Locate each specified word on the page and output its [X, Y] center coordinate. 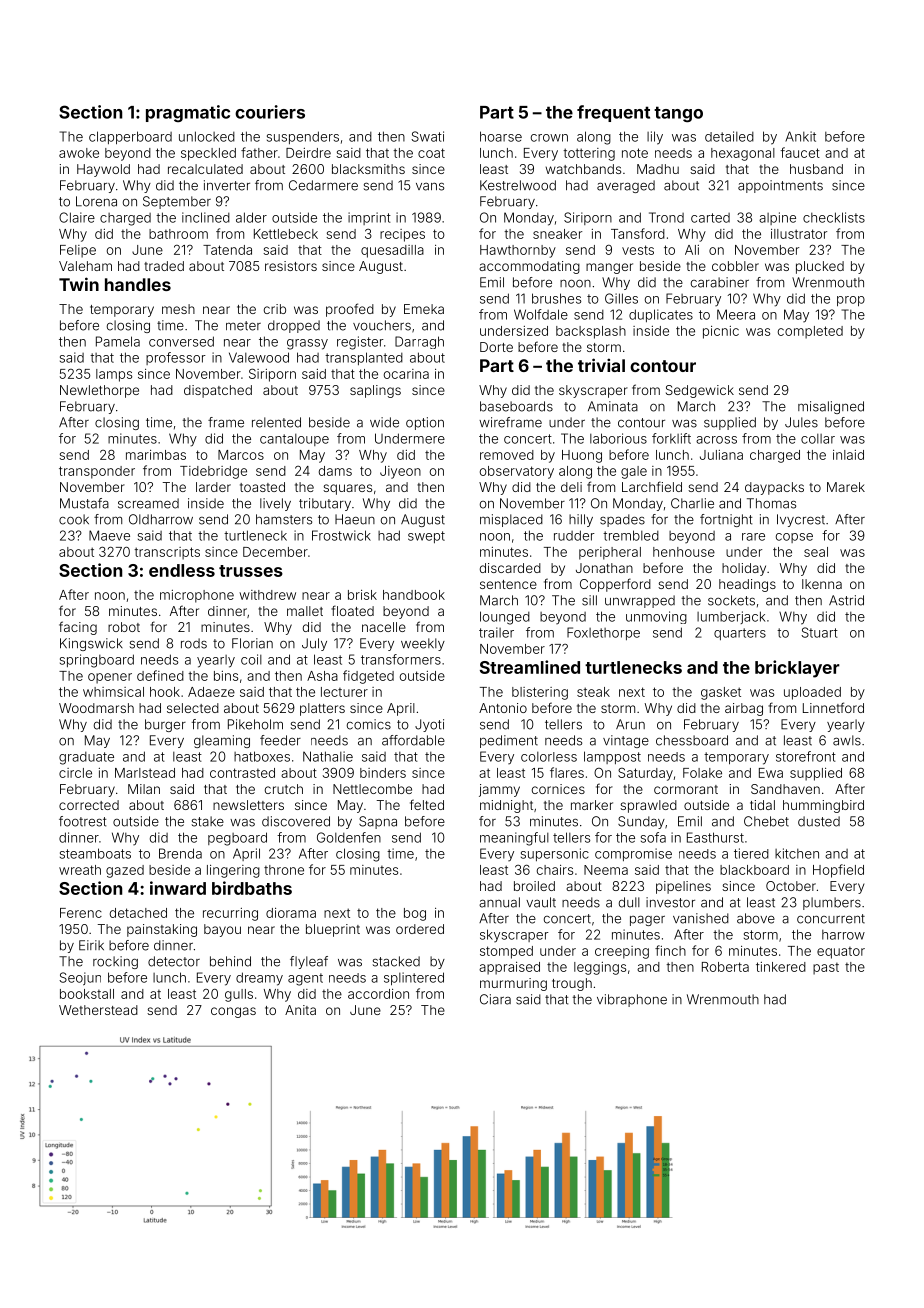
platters [322, 709]
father [259, 152]
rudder [574, 535]
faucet [800, 152]
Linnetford [833, 707]
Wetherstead [98, 1010]
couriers [270, 112]
